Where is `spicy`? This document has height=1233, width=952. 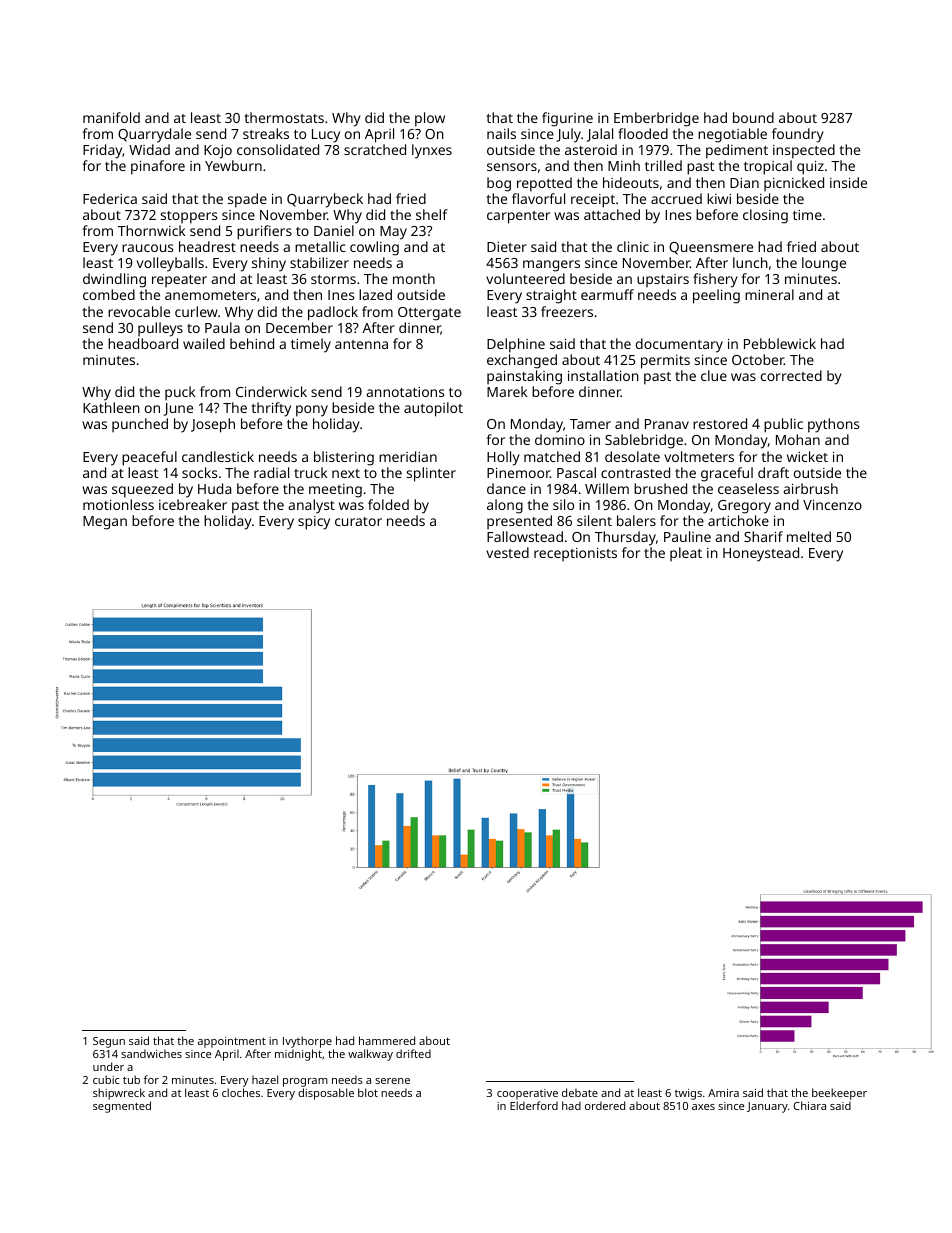 spicy is located at coordinates (314, 523).
